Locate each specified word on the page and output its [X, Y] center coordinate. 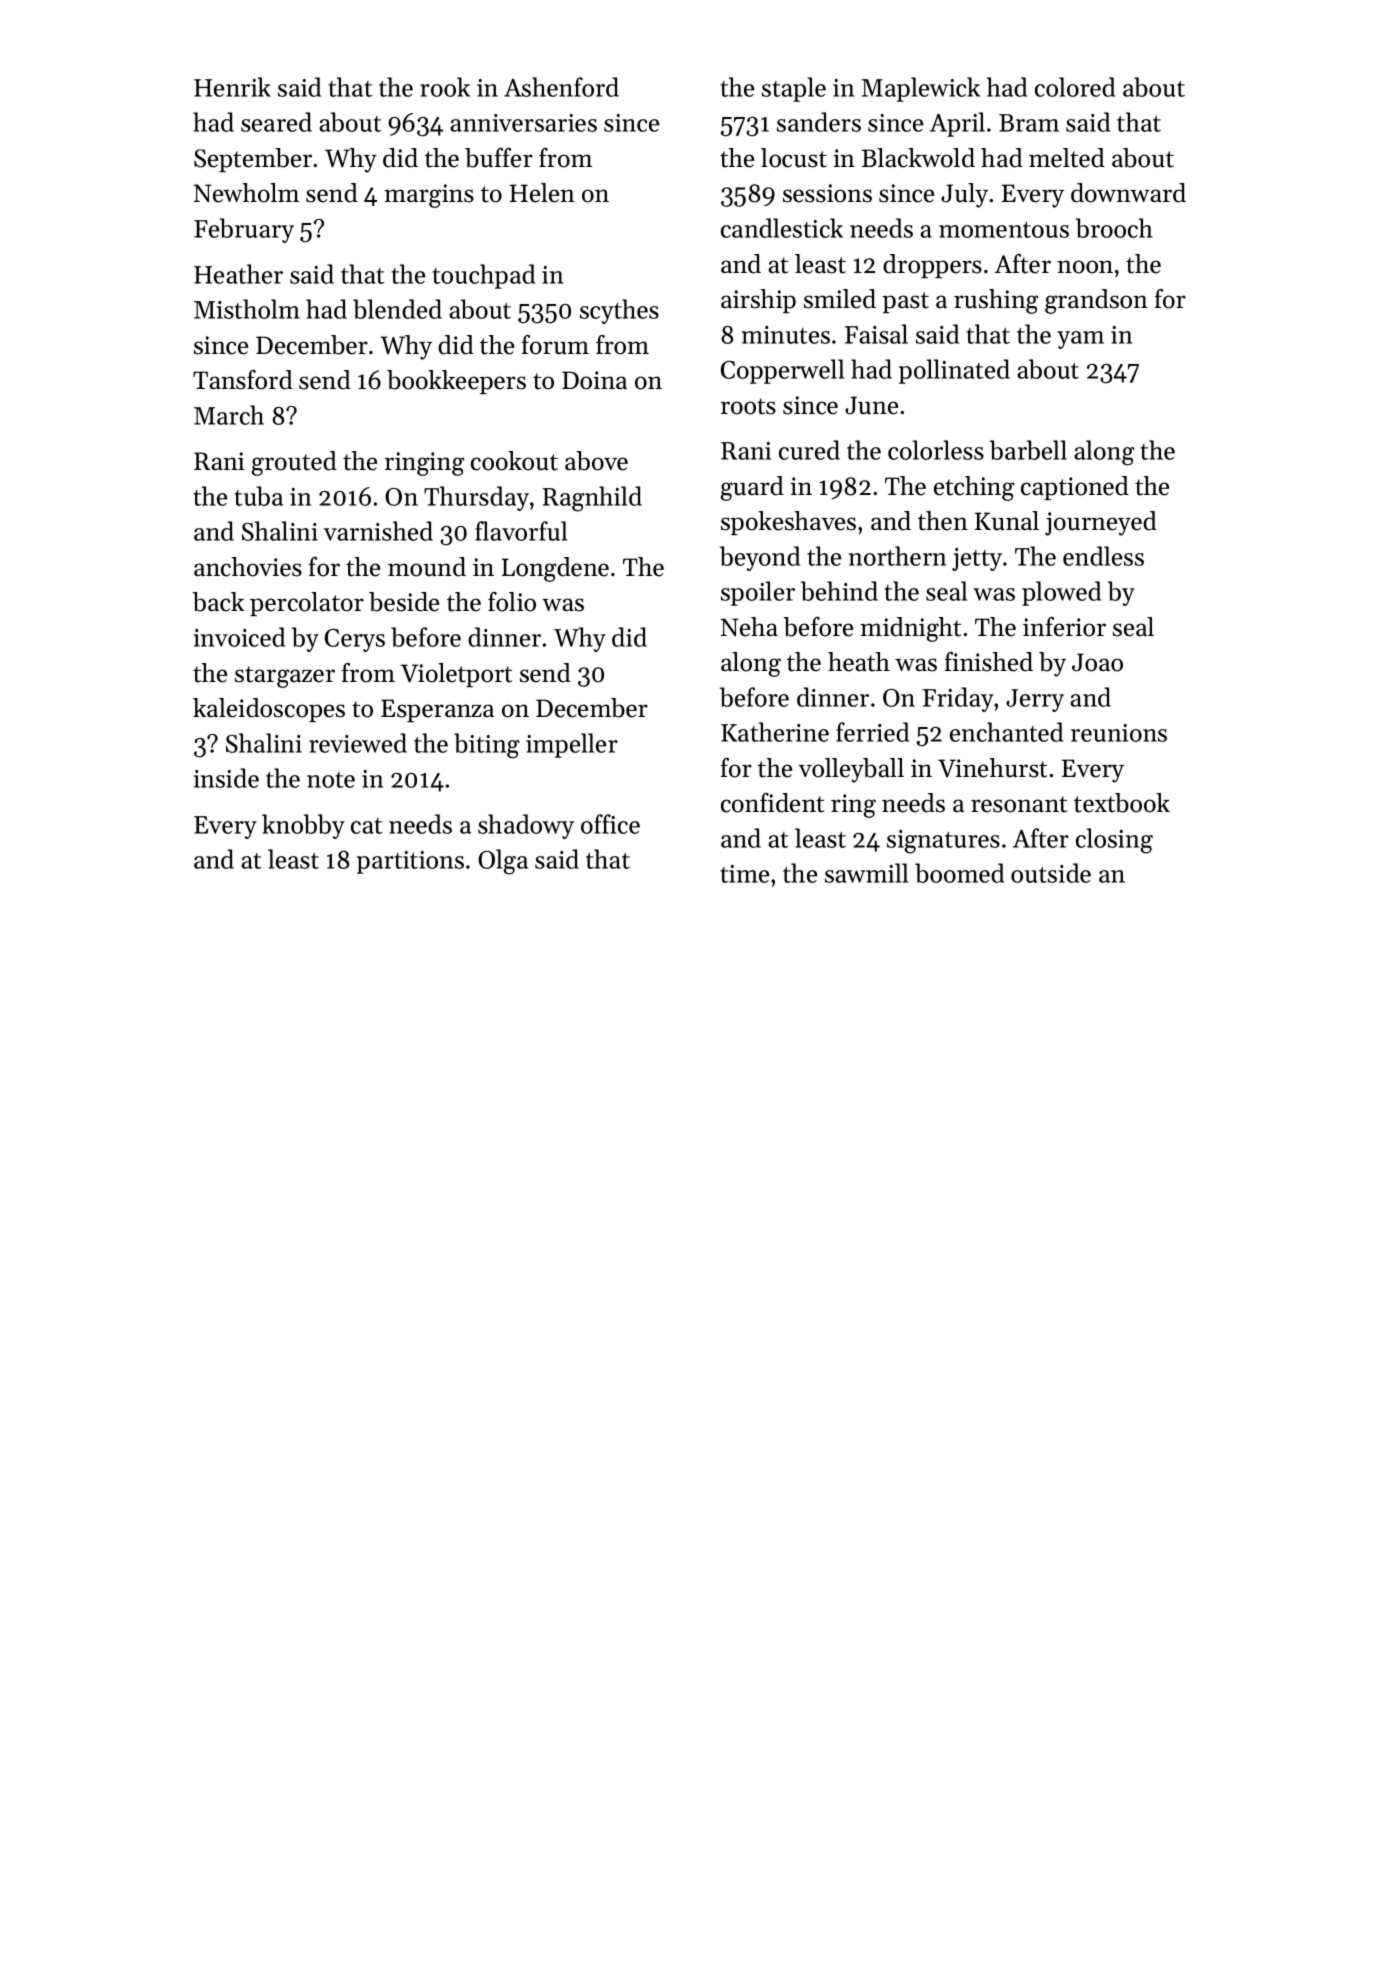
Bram [1029, 123]
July [964, 195]
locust [794, 158]
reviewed [358, 743]
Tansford [243, 380]
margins [429, 196]
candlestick [782, 228]
